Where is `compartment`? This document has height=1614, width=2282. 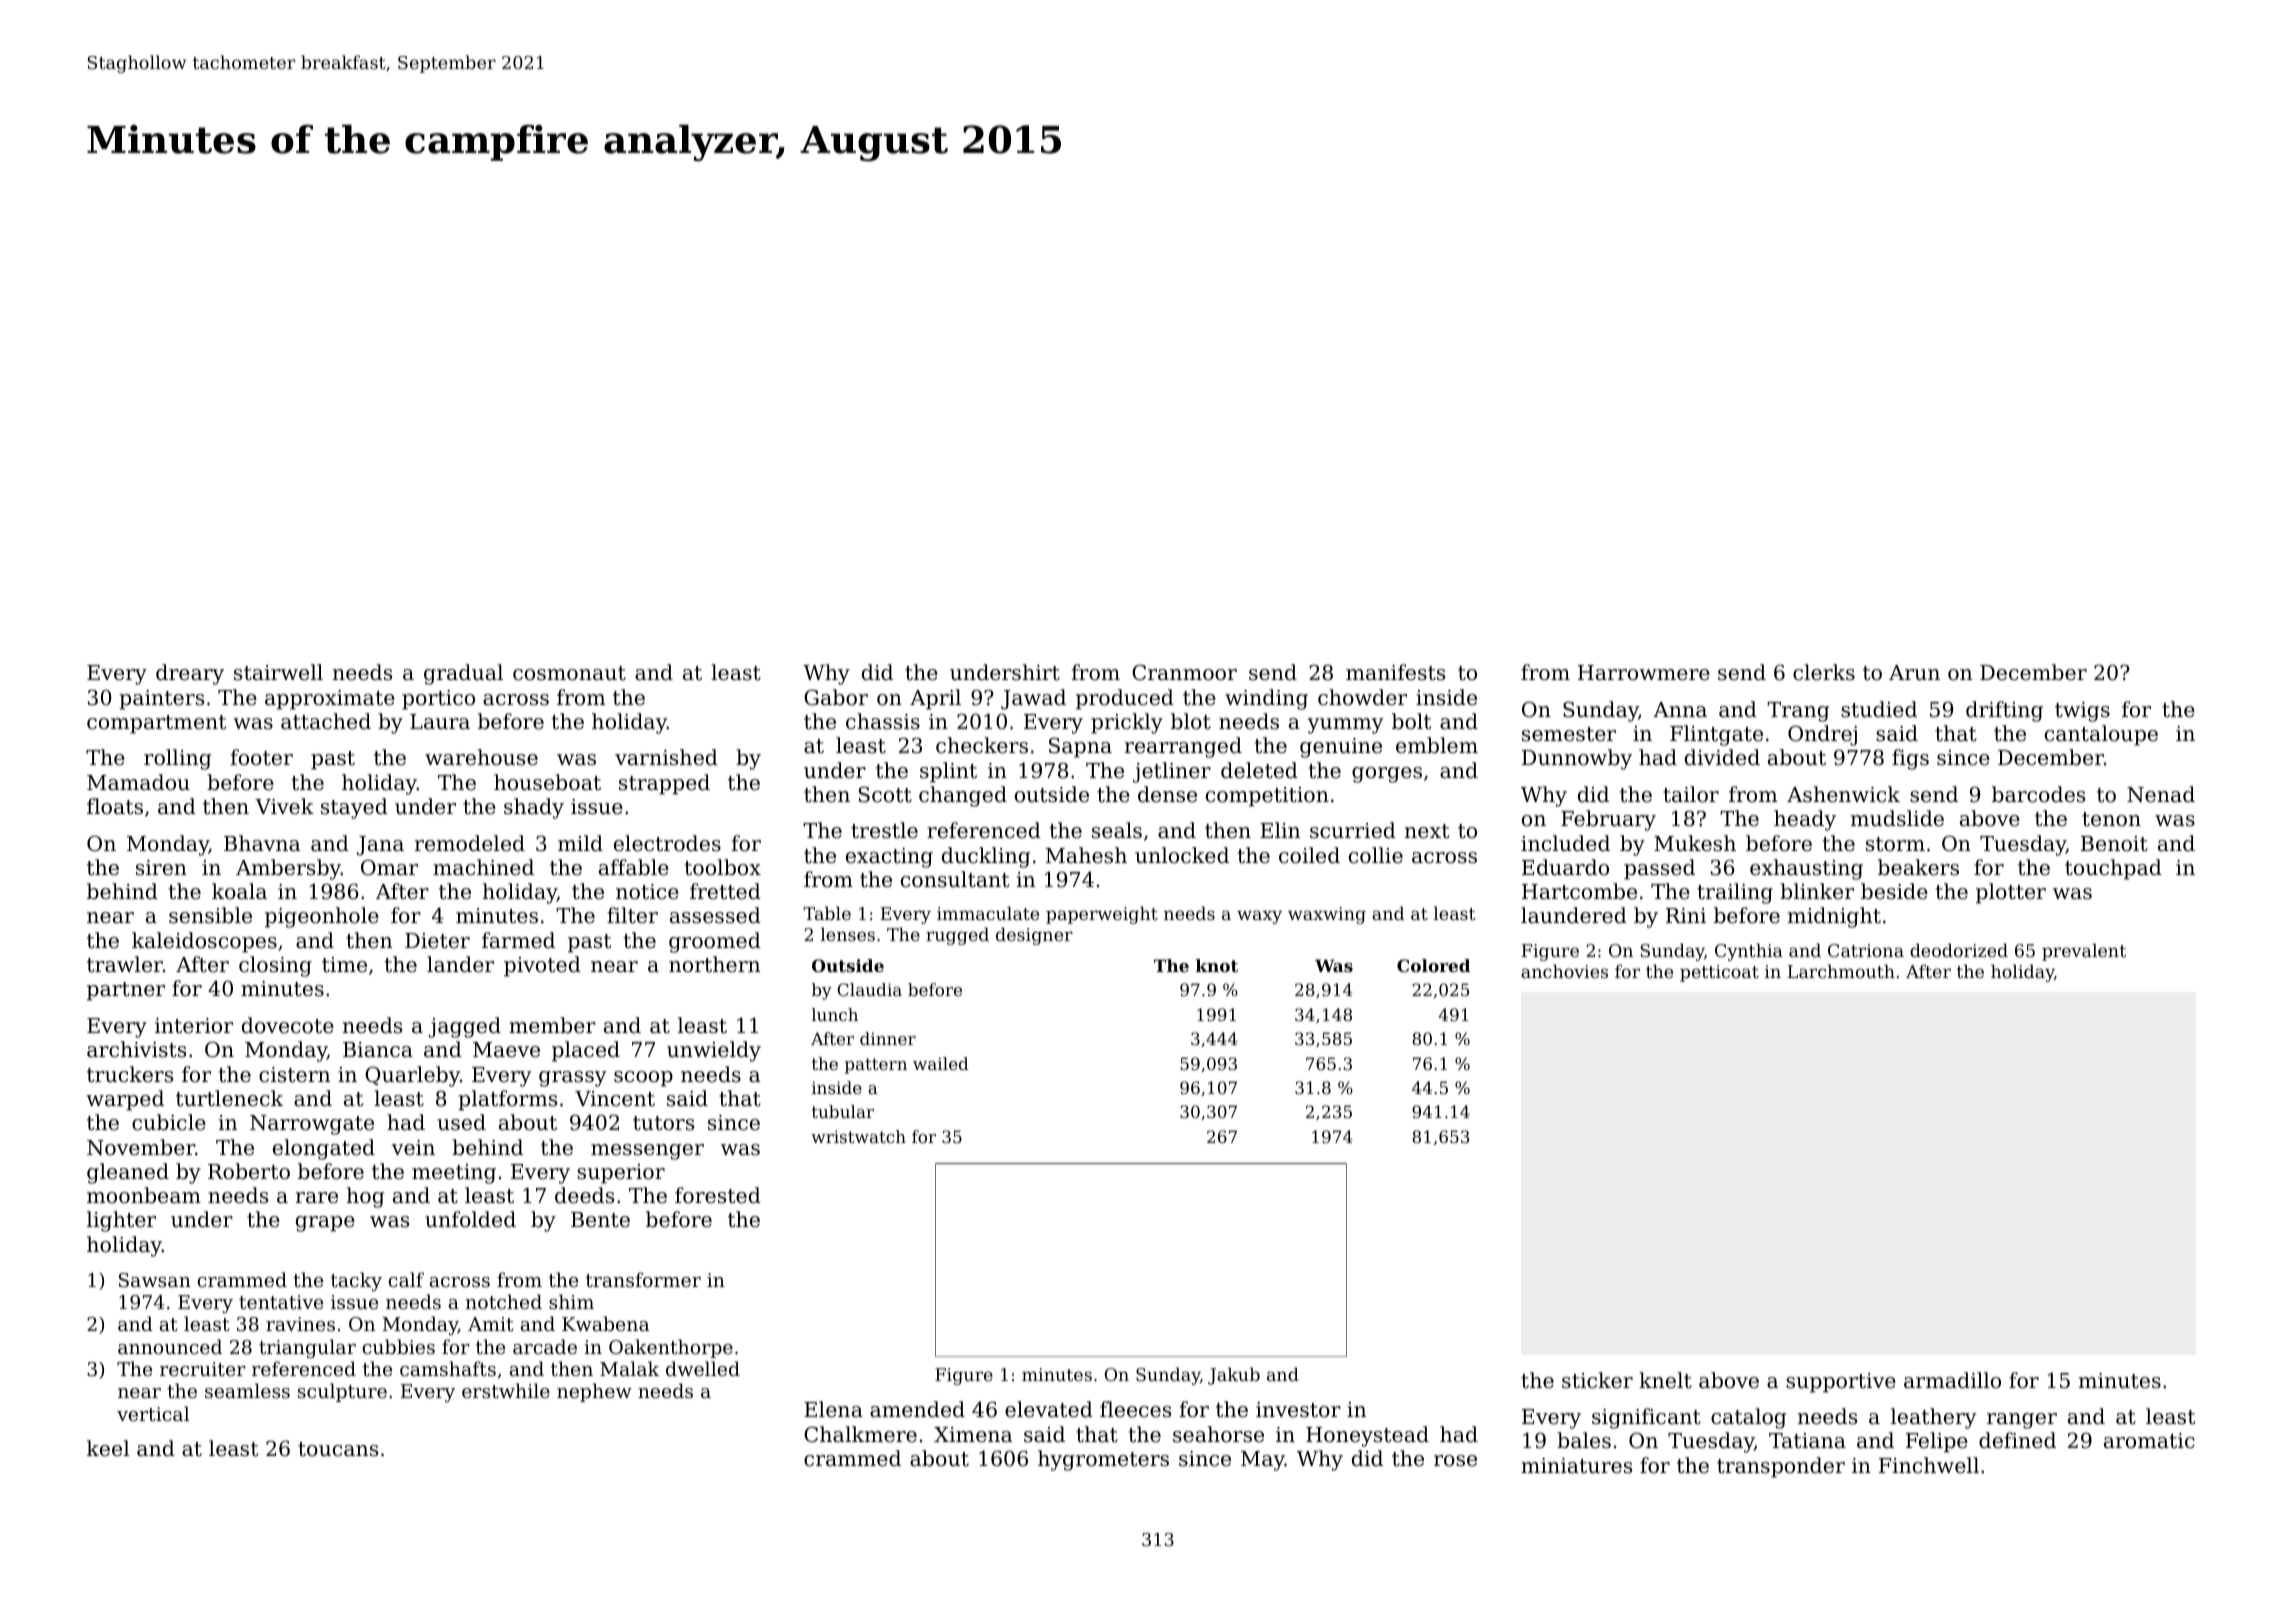
compartment is located at coordinates (156, 724).
